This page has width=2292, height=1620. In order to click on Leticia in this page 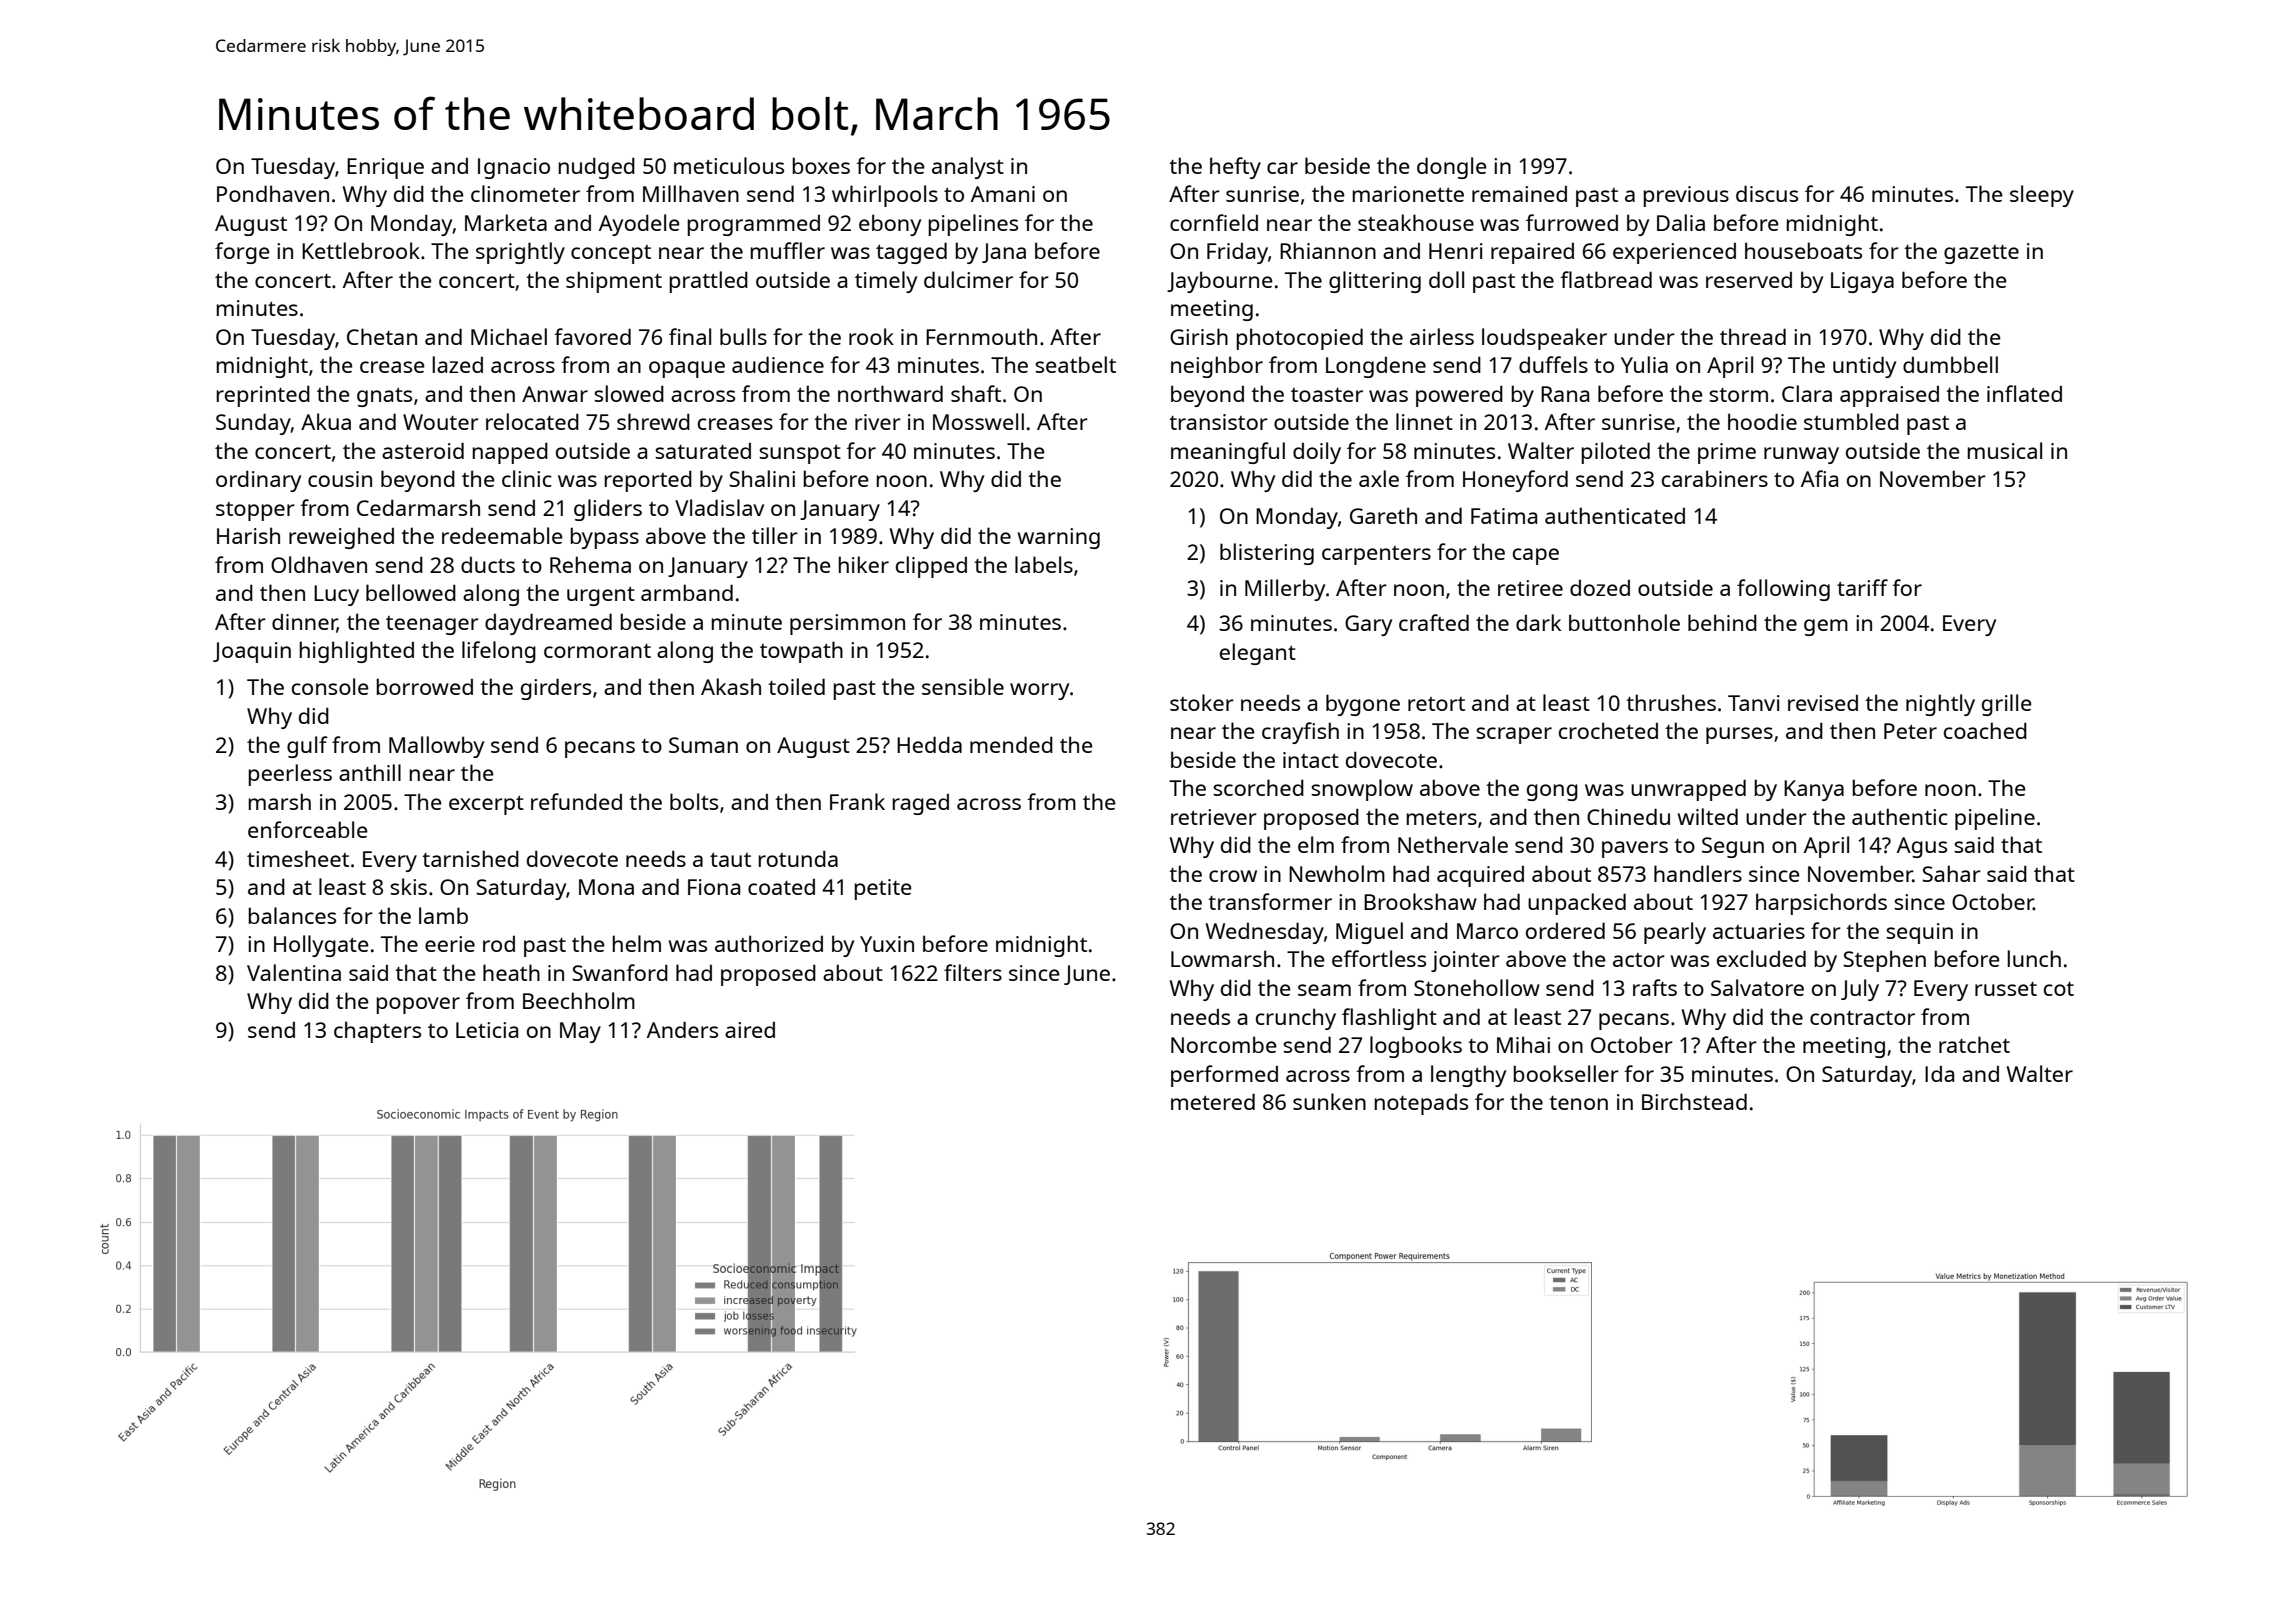, I will do `click(487, 1030)`.
